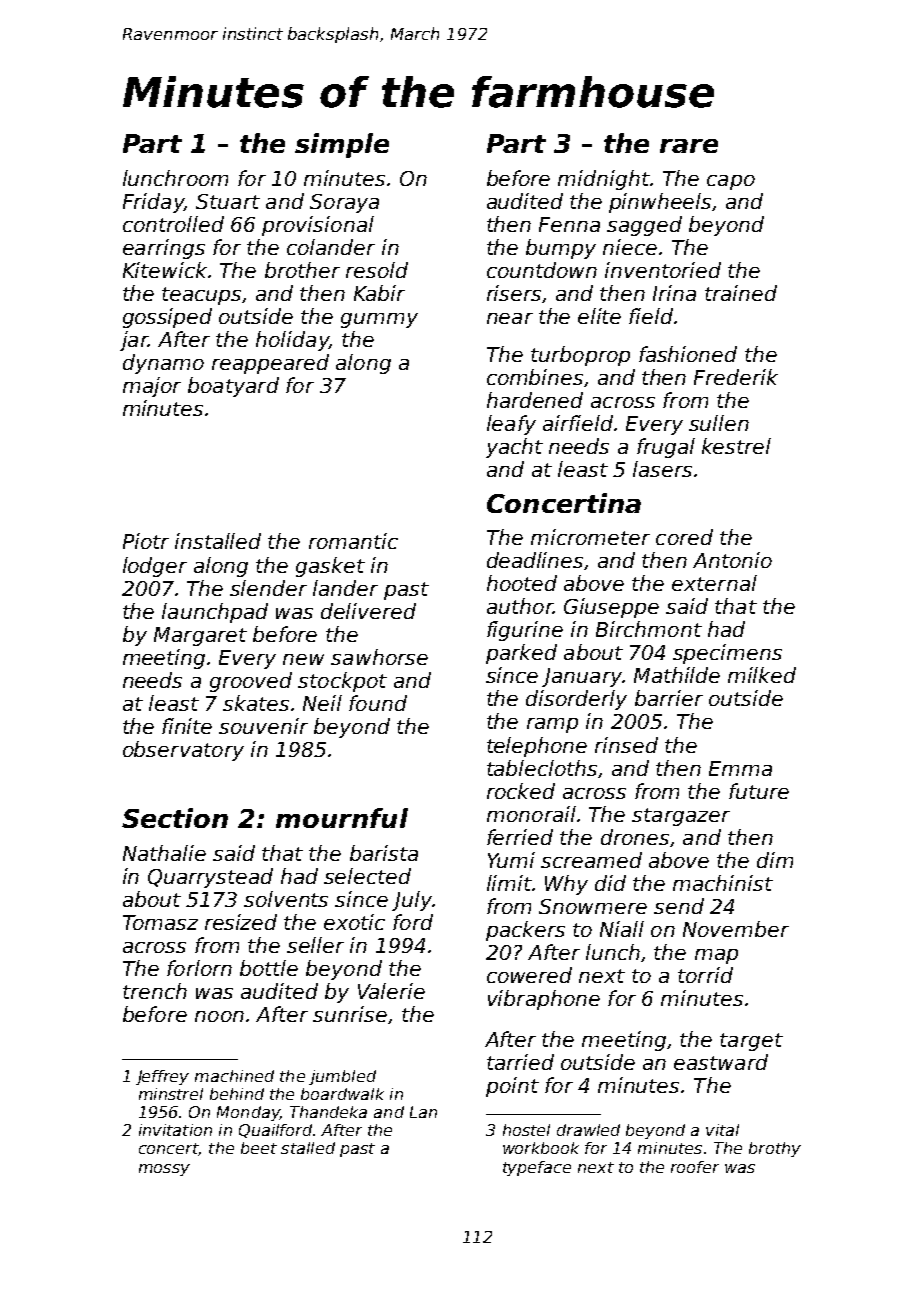 This page has height=1314, width=924. I want to click on new, so click(303, 659).
